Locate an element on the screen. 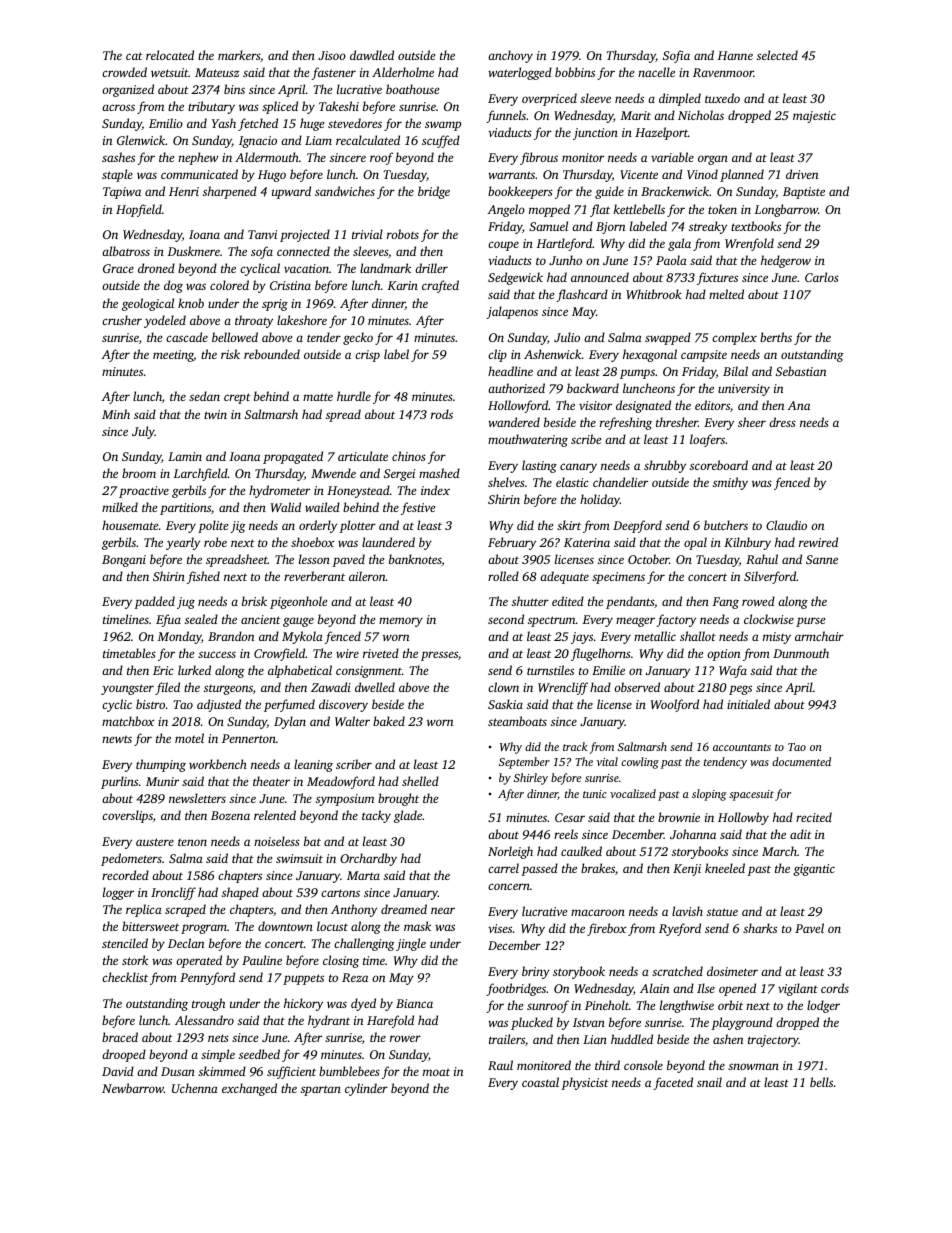 Image resolution: width=952 pixels, height=1233 pixels. sandwiches is located at coordinates (345, 191).
